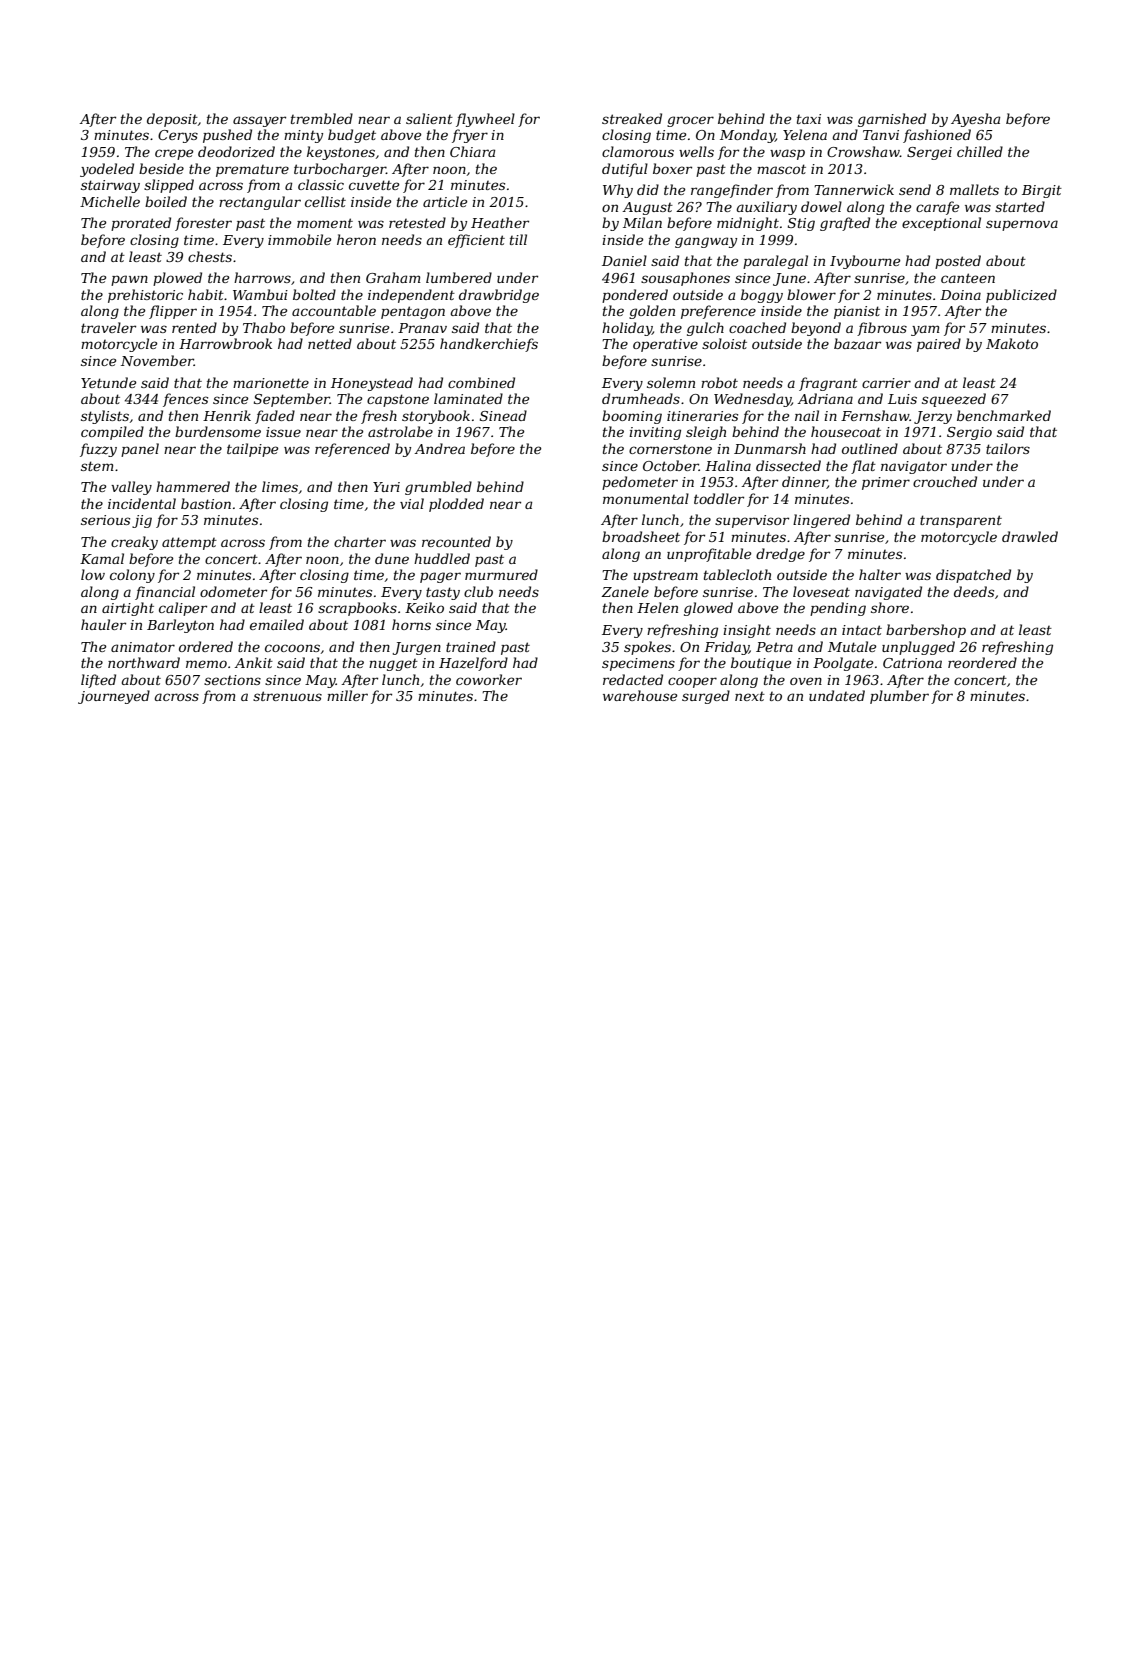  What do you see at coordinates (805, 134) in the screenshot?
I see `Yelena` at bounding box center [805, 134].
